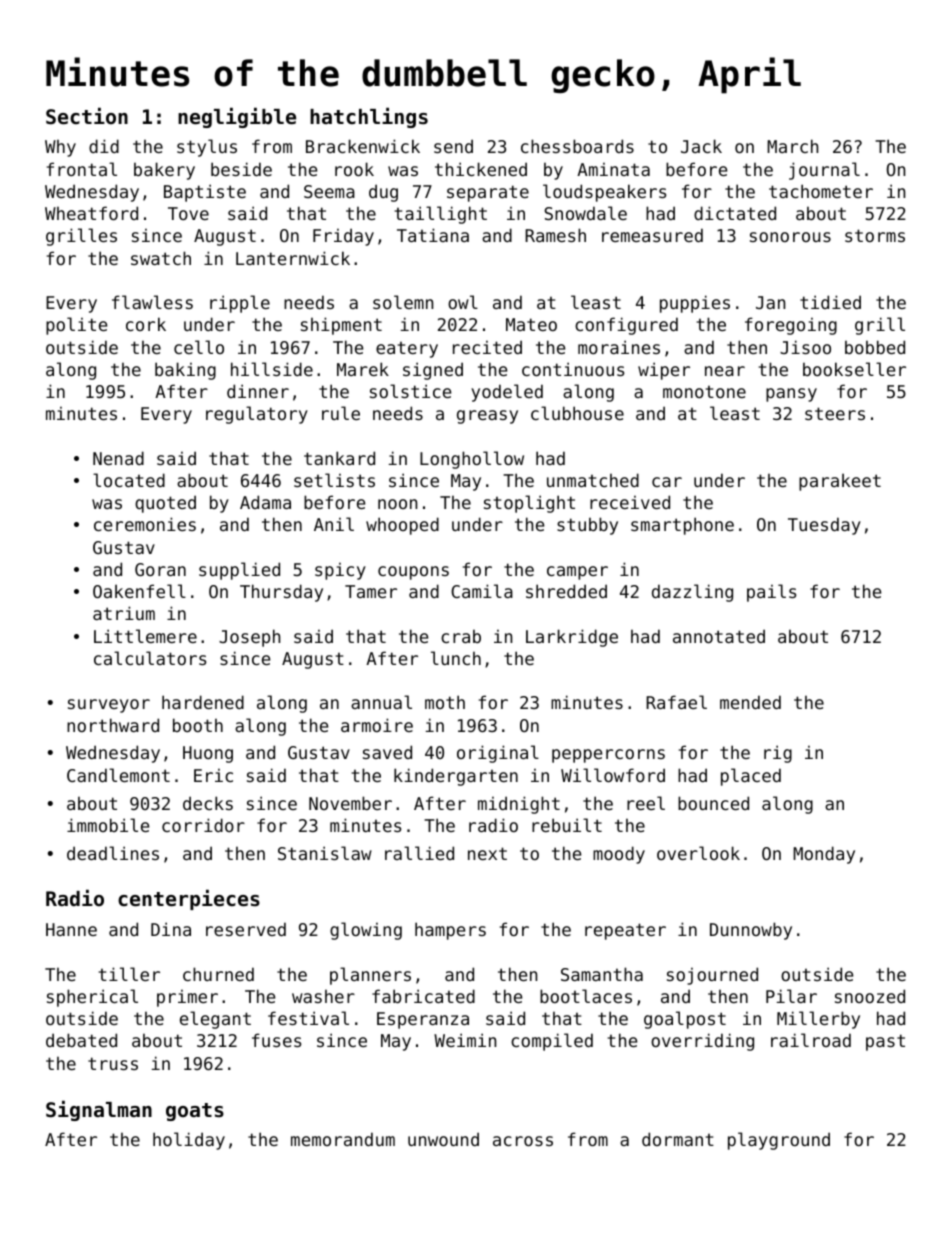  Describe the element at coordinates (369, 118) in the page. I see `hatchlings` at that location.
